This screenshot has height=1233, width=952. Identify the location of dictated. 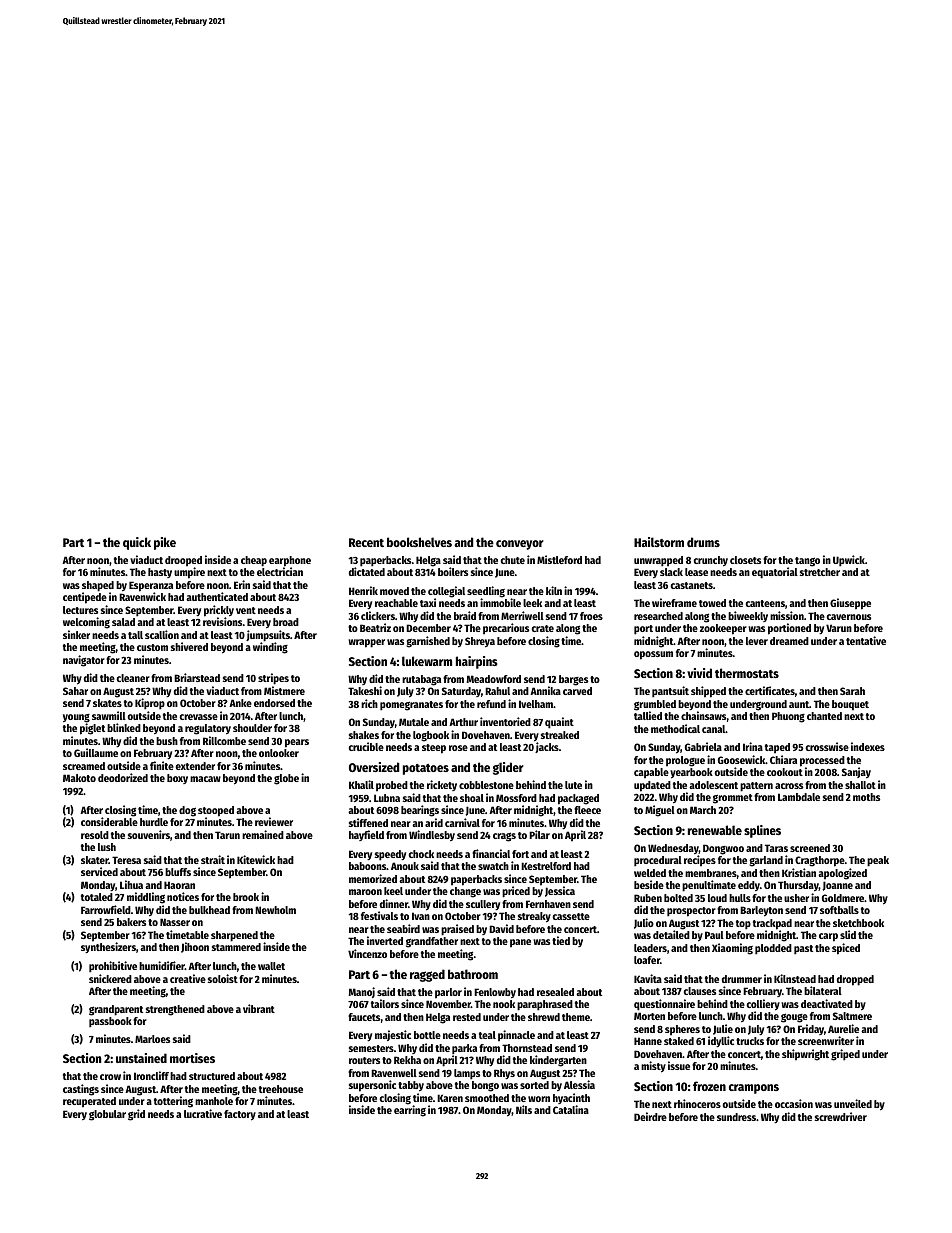
(367, 571).
